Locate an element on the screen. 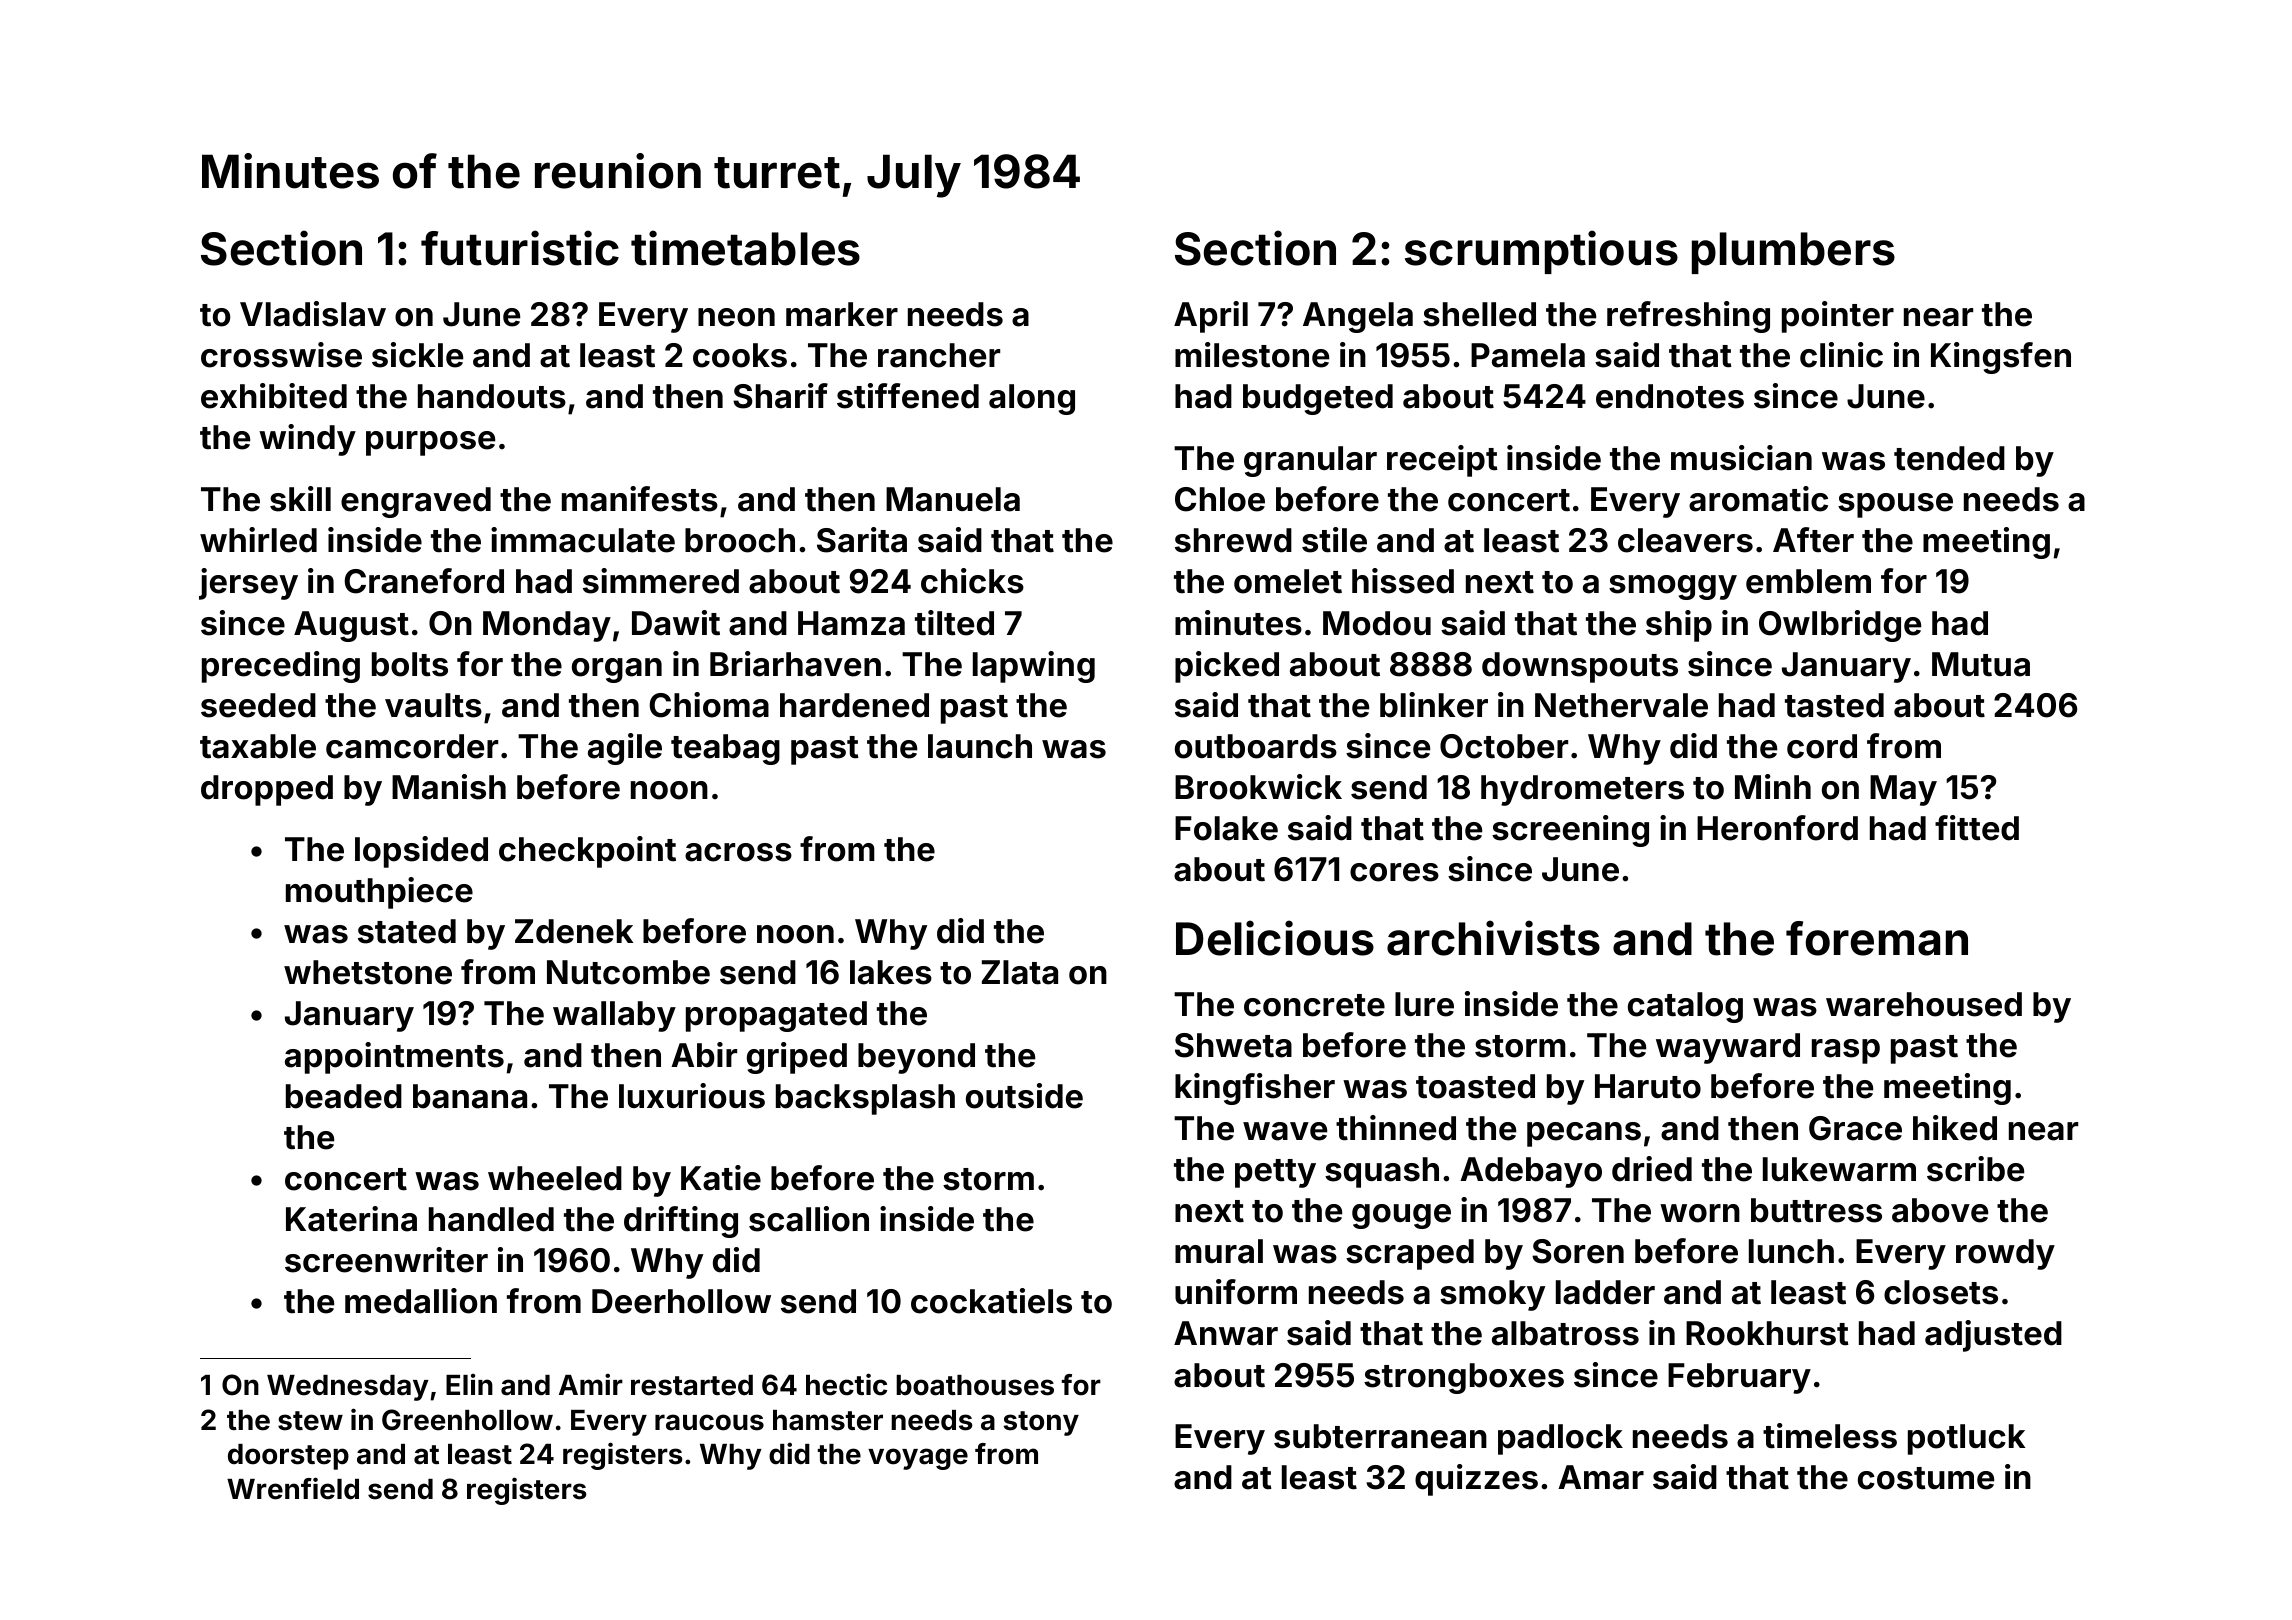 This screenshot has height=1620, width=2292. plumbers is located at coordinates (1793, 253).
